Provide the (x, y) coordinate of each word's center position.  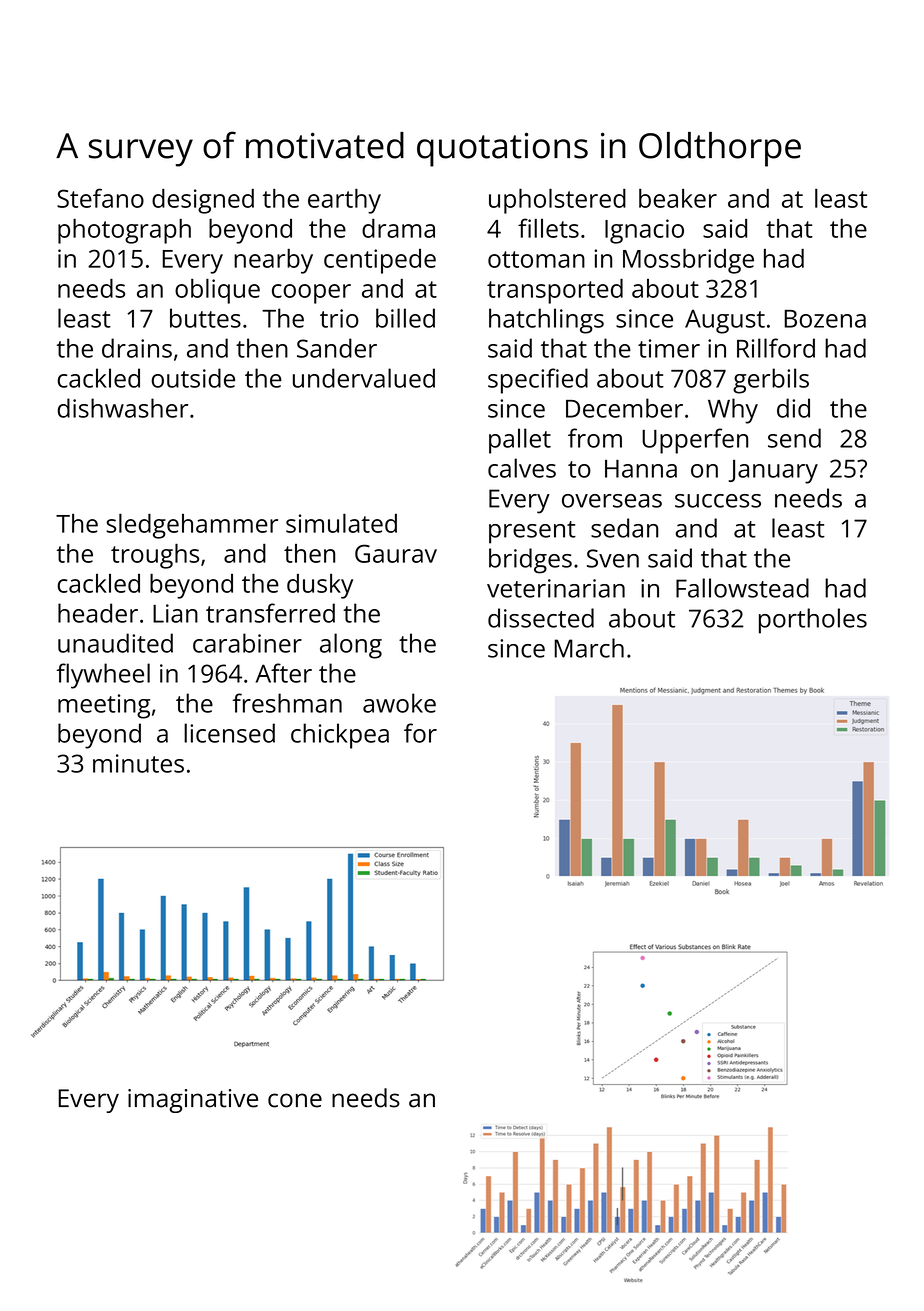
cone (295, 1100)
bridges (530, 561)
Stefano (100, 198)
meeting (104, 706)
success (718, 501)
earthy (344, 201)
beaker (678, 198)
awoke (399, 703)
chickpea (340, 736)
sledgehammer (192, 526)
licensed (229, 733)
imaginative (193, 1101)
